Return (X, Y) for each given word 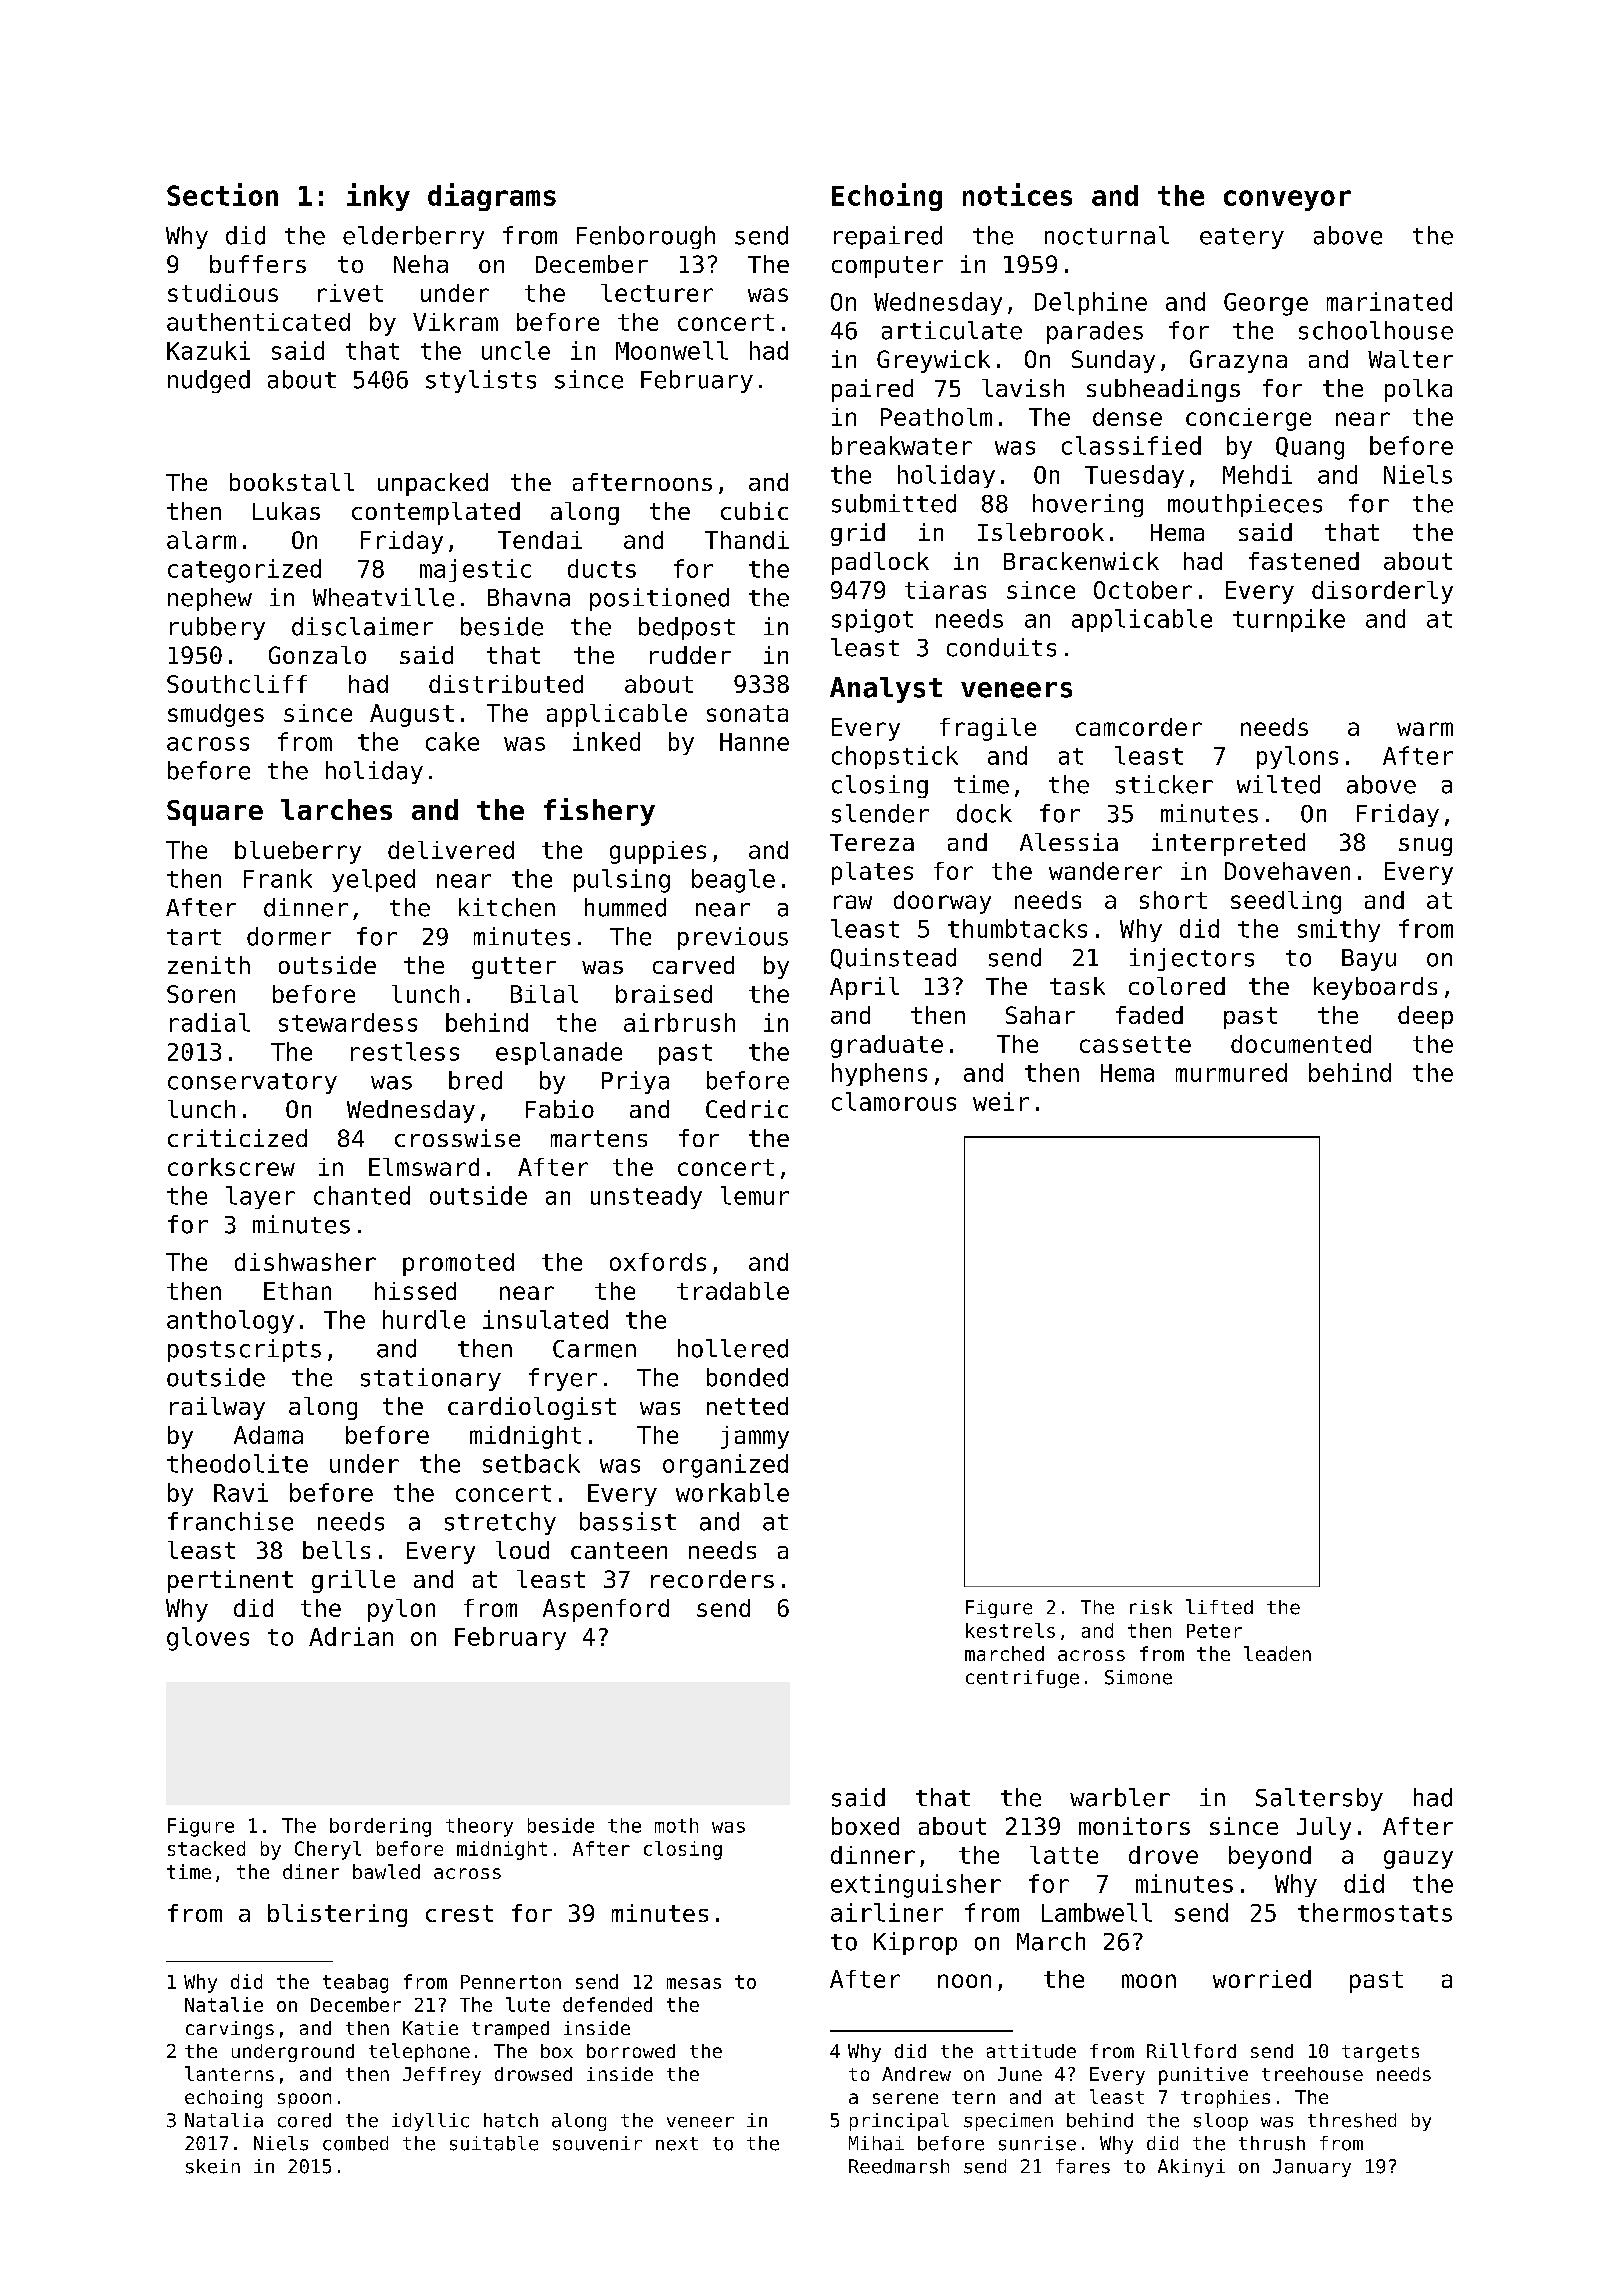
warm (1425, 729)
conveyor (1287, 200)
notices (1017, 194)
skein (213, 2166)
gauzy (1418, 1859)
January (1312, 2168)
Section (222, 194)
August (412, 715)
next (677, 2144)
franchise (230, 1521)
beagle (733, 881)
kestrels (1010, 1630)
